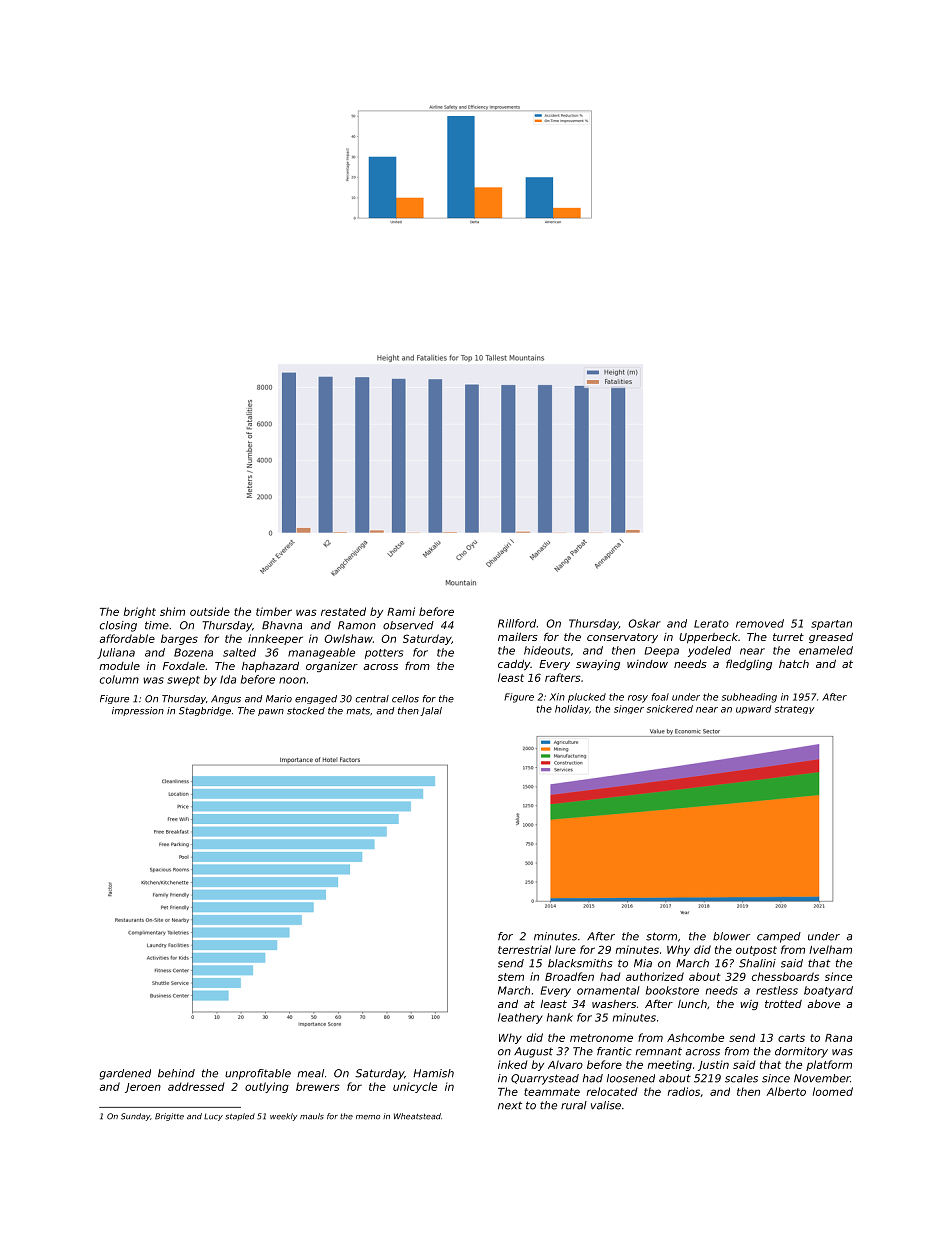  I want to click on blower, so click(731, 936).
